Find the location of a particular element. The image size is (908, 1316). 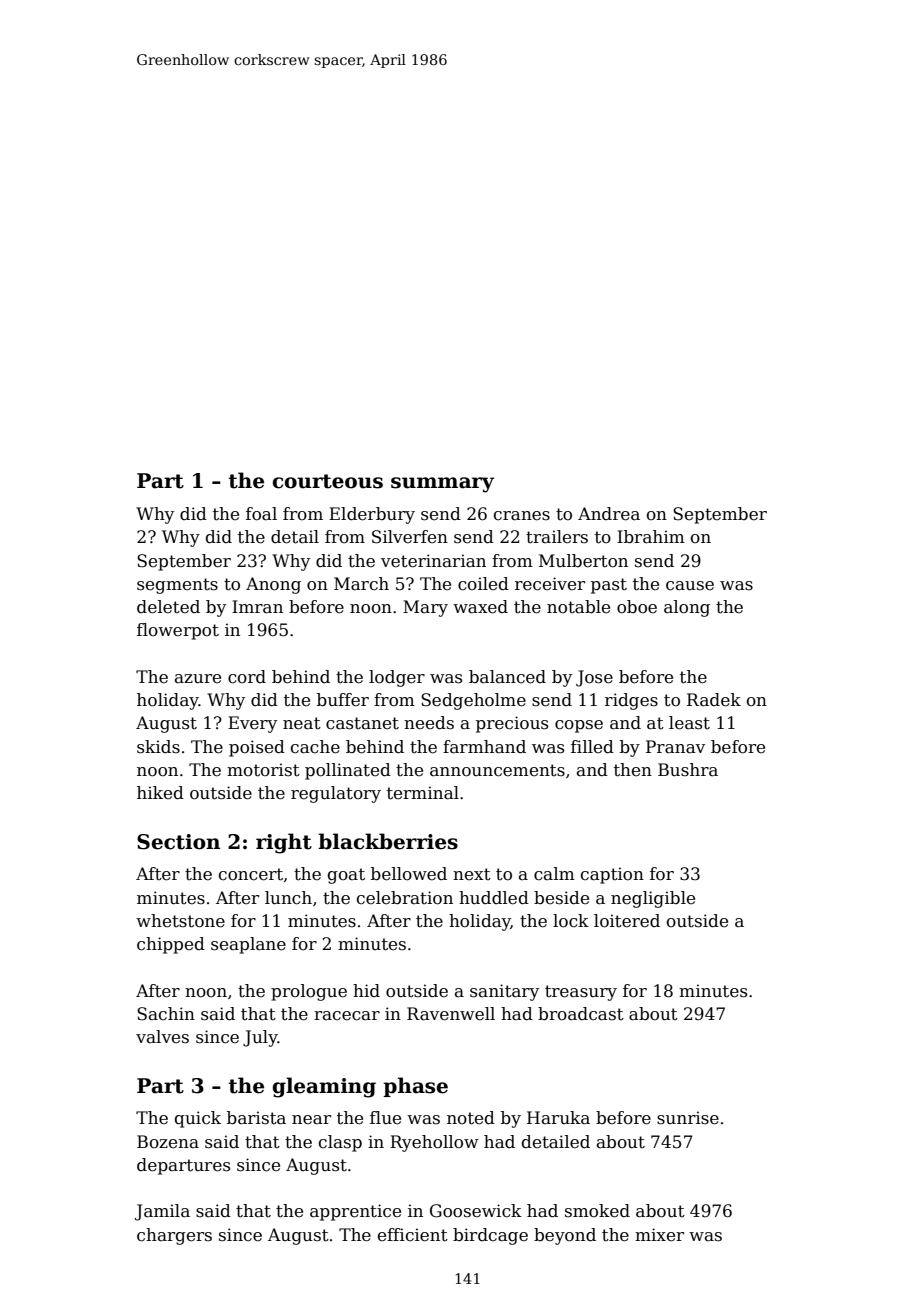

cranes is located at coordinates (522, 516).
